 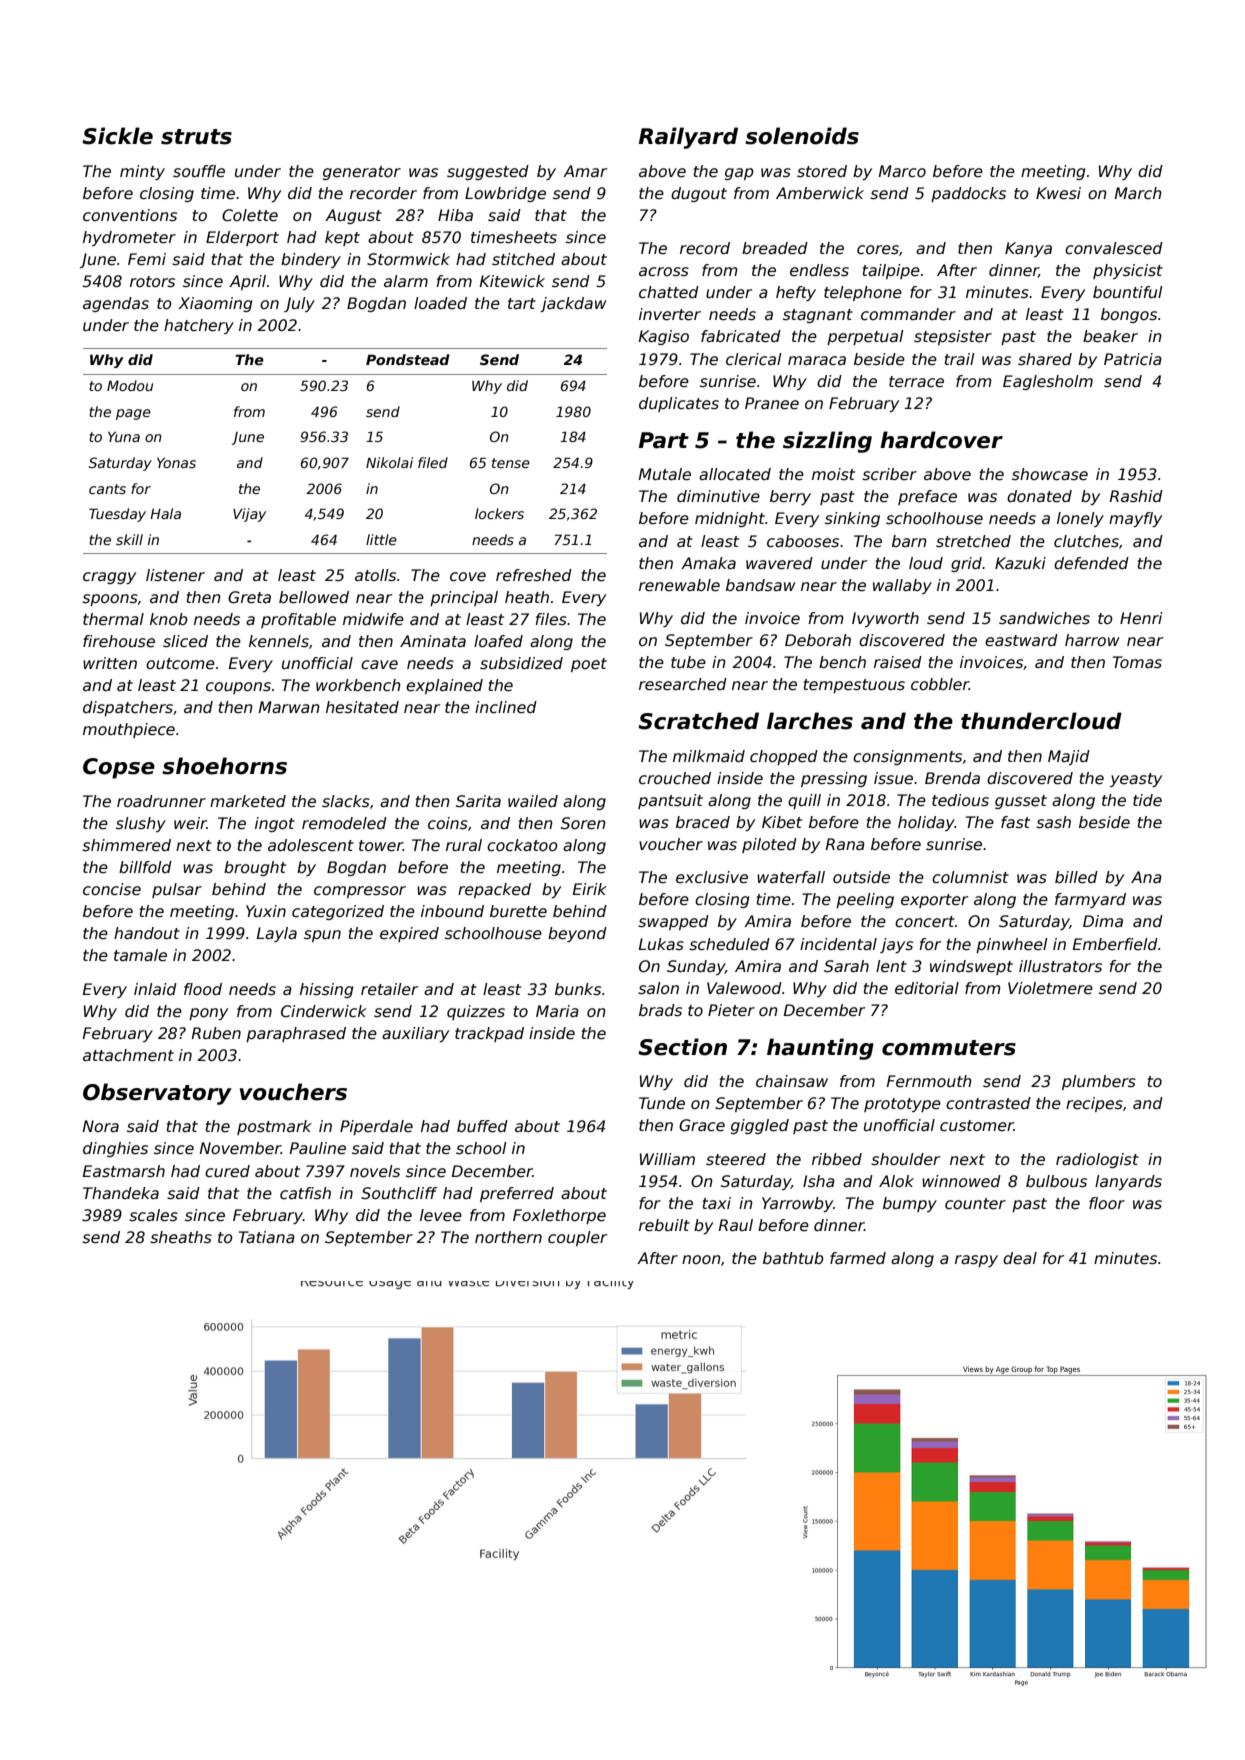 What do you see at coordinates (688, 138) in the screenshot?
I see `Railyard` at bounding box center [688, 138].
